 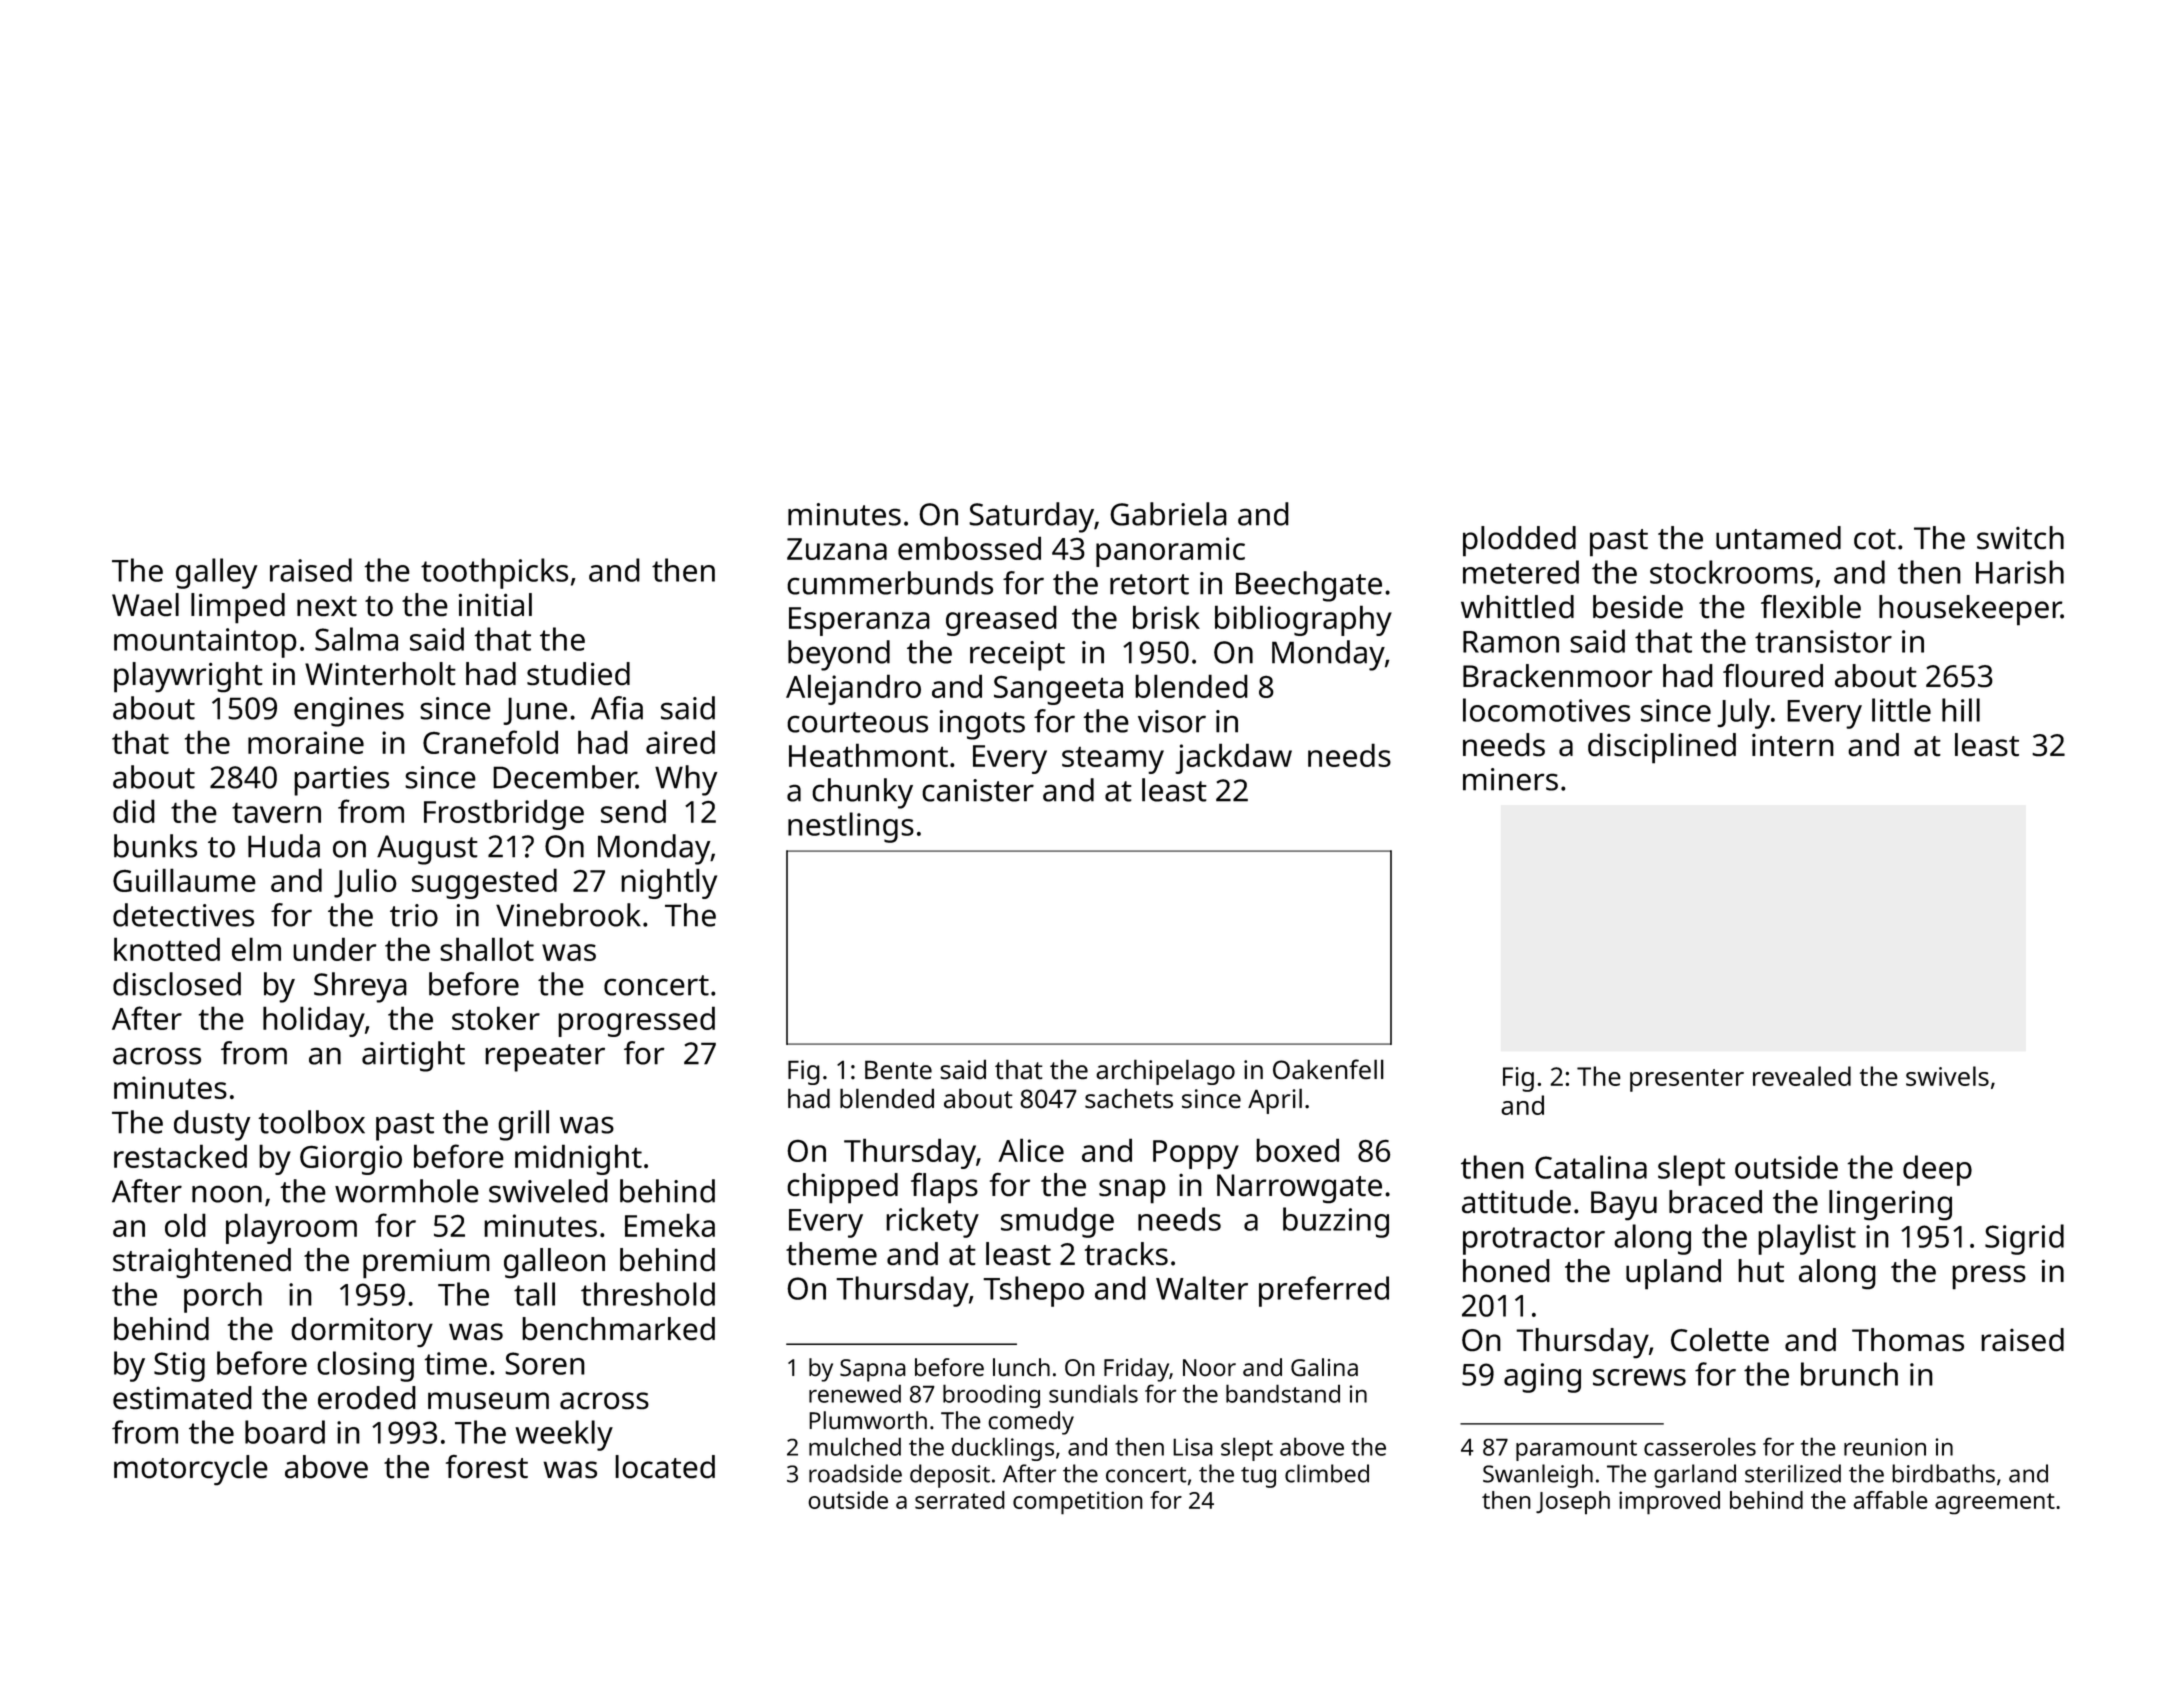 I want to click on competition, so click(x=1078, y=1503).
